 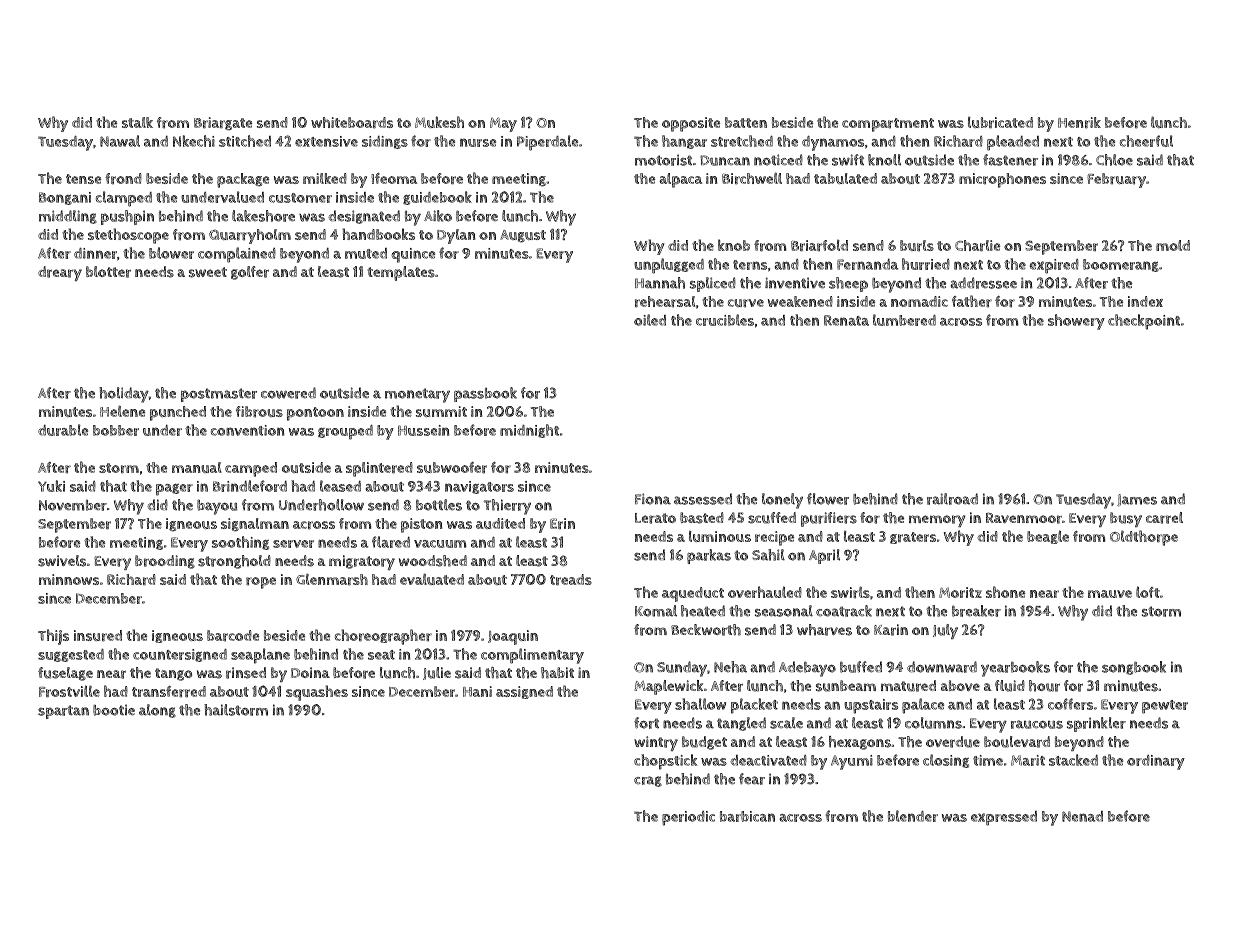 What do you see at coordinates (120, 141) in the screenshot?
I see `Nawal` at bounding box center [120, 141].
